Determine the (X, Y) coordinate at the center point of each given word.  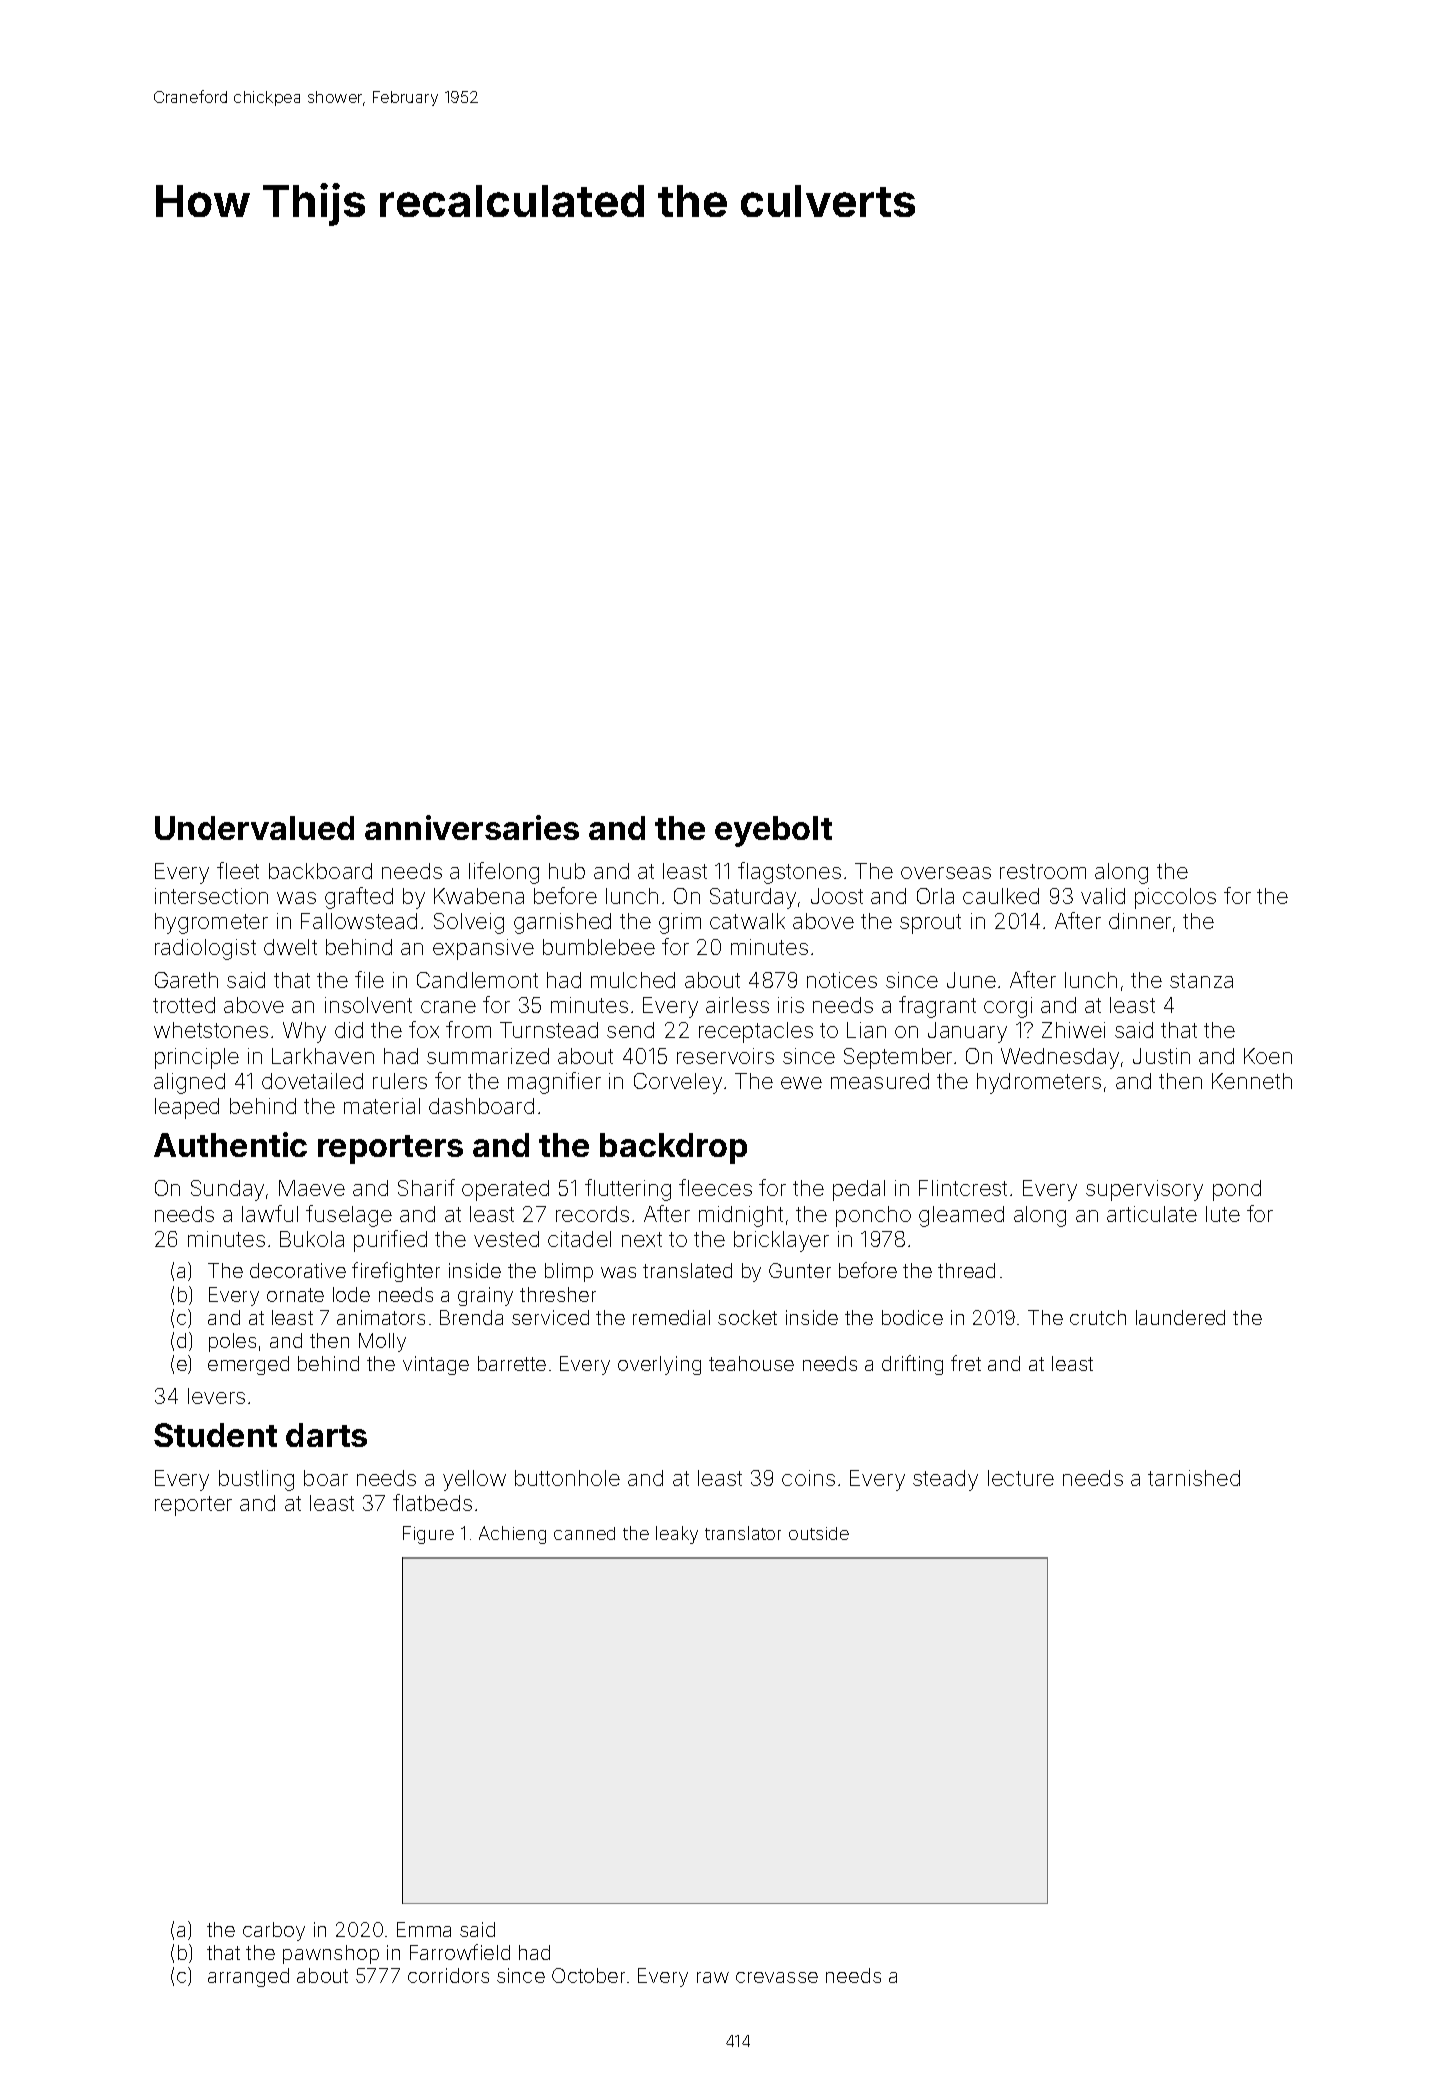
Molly (382, 1342)
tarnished (1194, 1478)
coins (808, 1478)
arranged (248, 1977)
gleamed (961, 1216)
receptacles (756, 1032)
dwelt (290, 947)
